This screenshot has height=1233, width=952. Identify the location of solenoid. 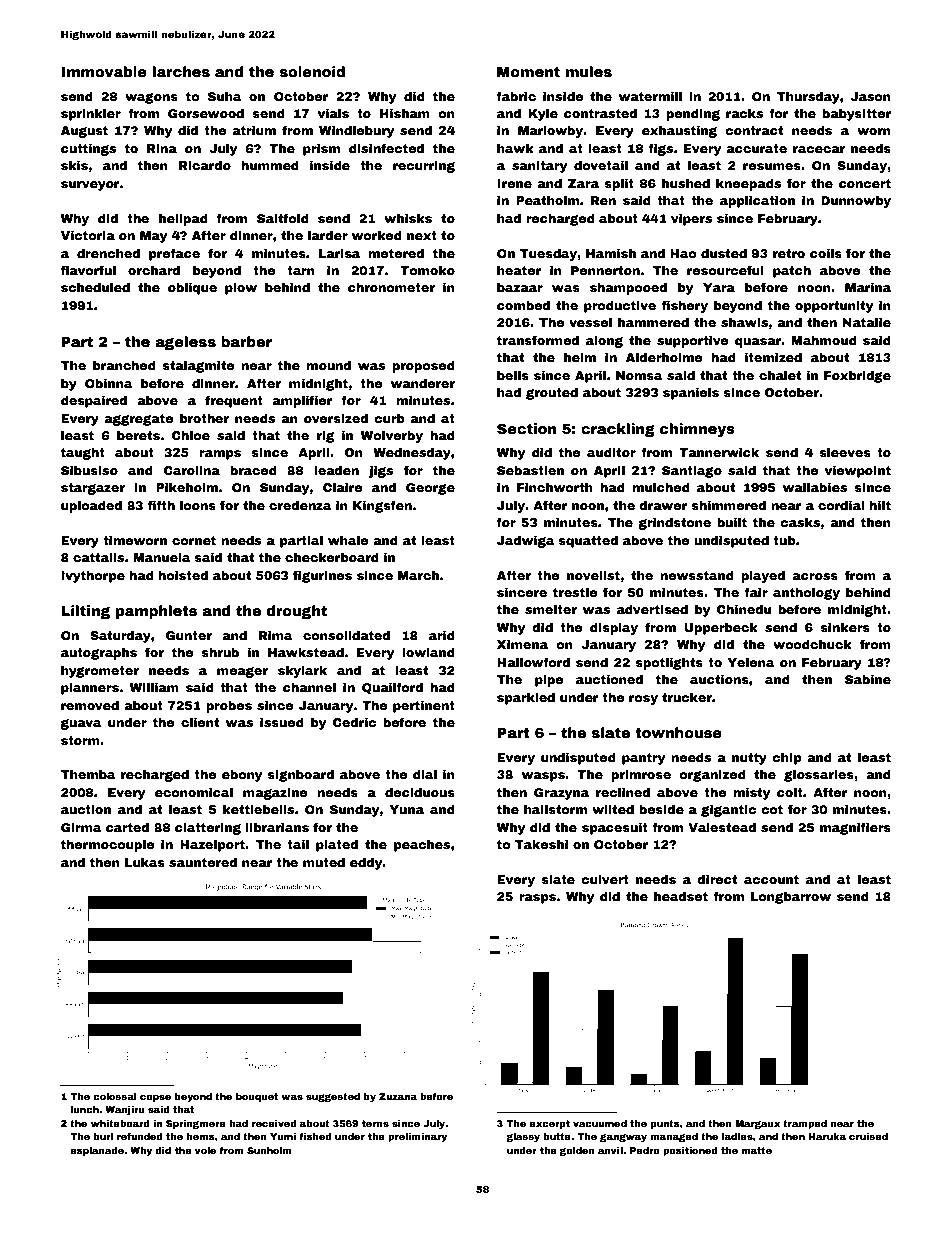
(312, 71).
